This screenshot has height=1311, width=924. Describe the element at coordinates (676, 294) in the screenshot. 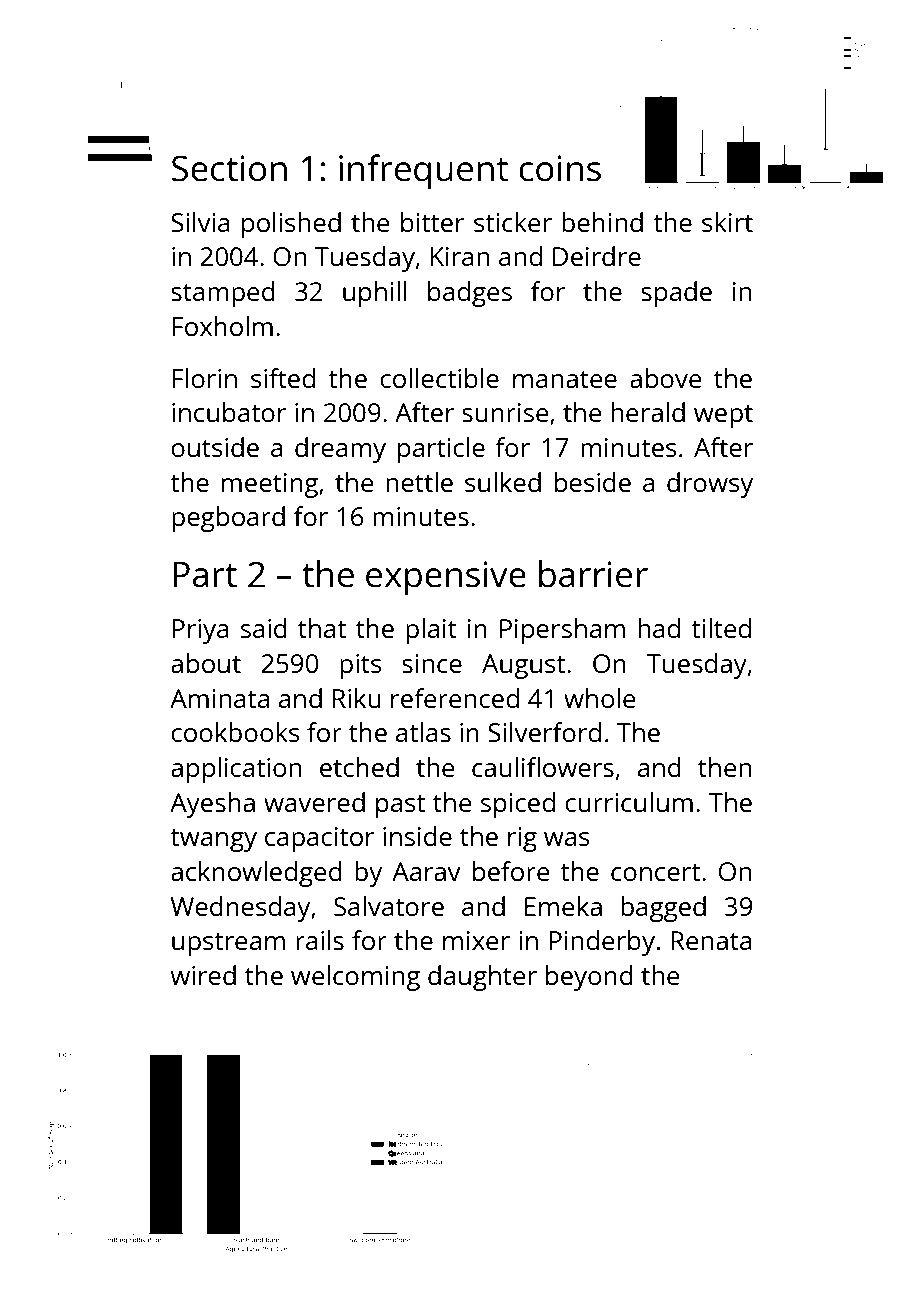

I see `spade` at that location.
